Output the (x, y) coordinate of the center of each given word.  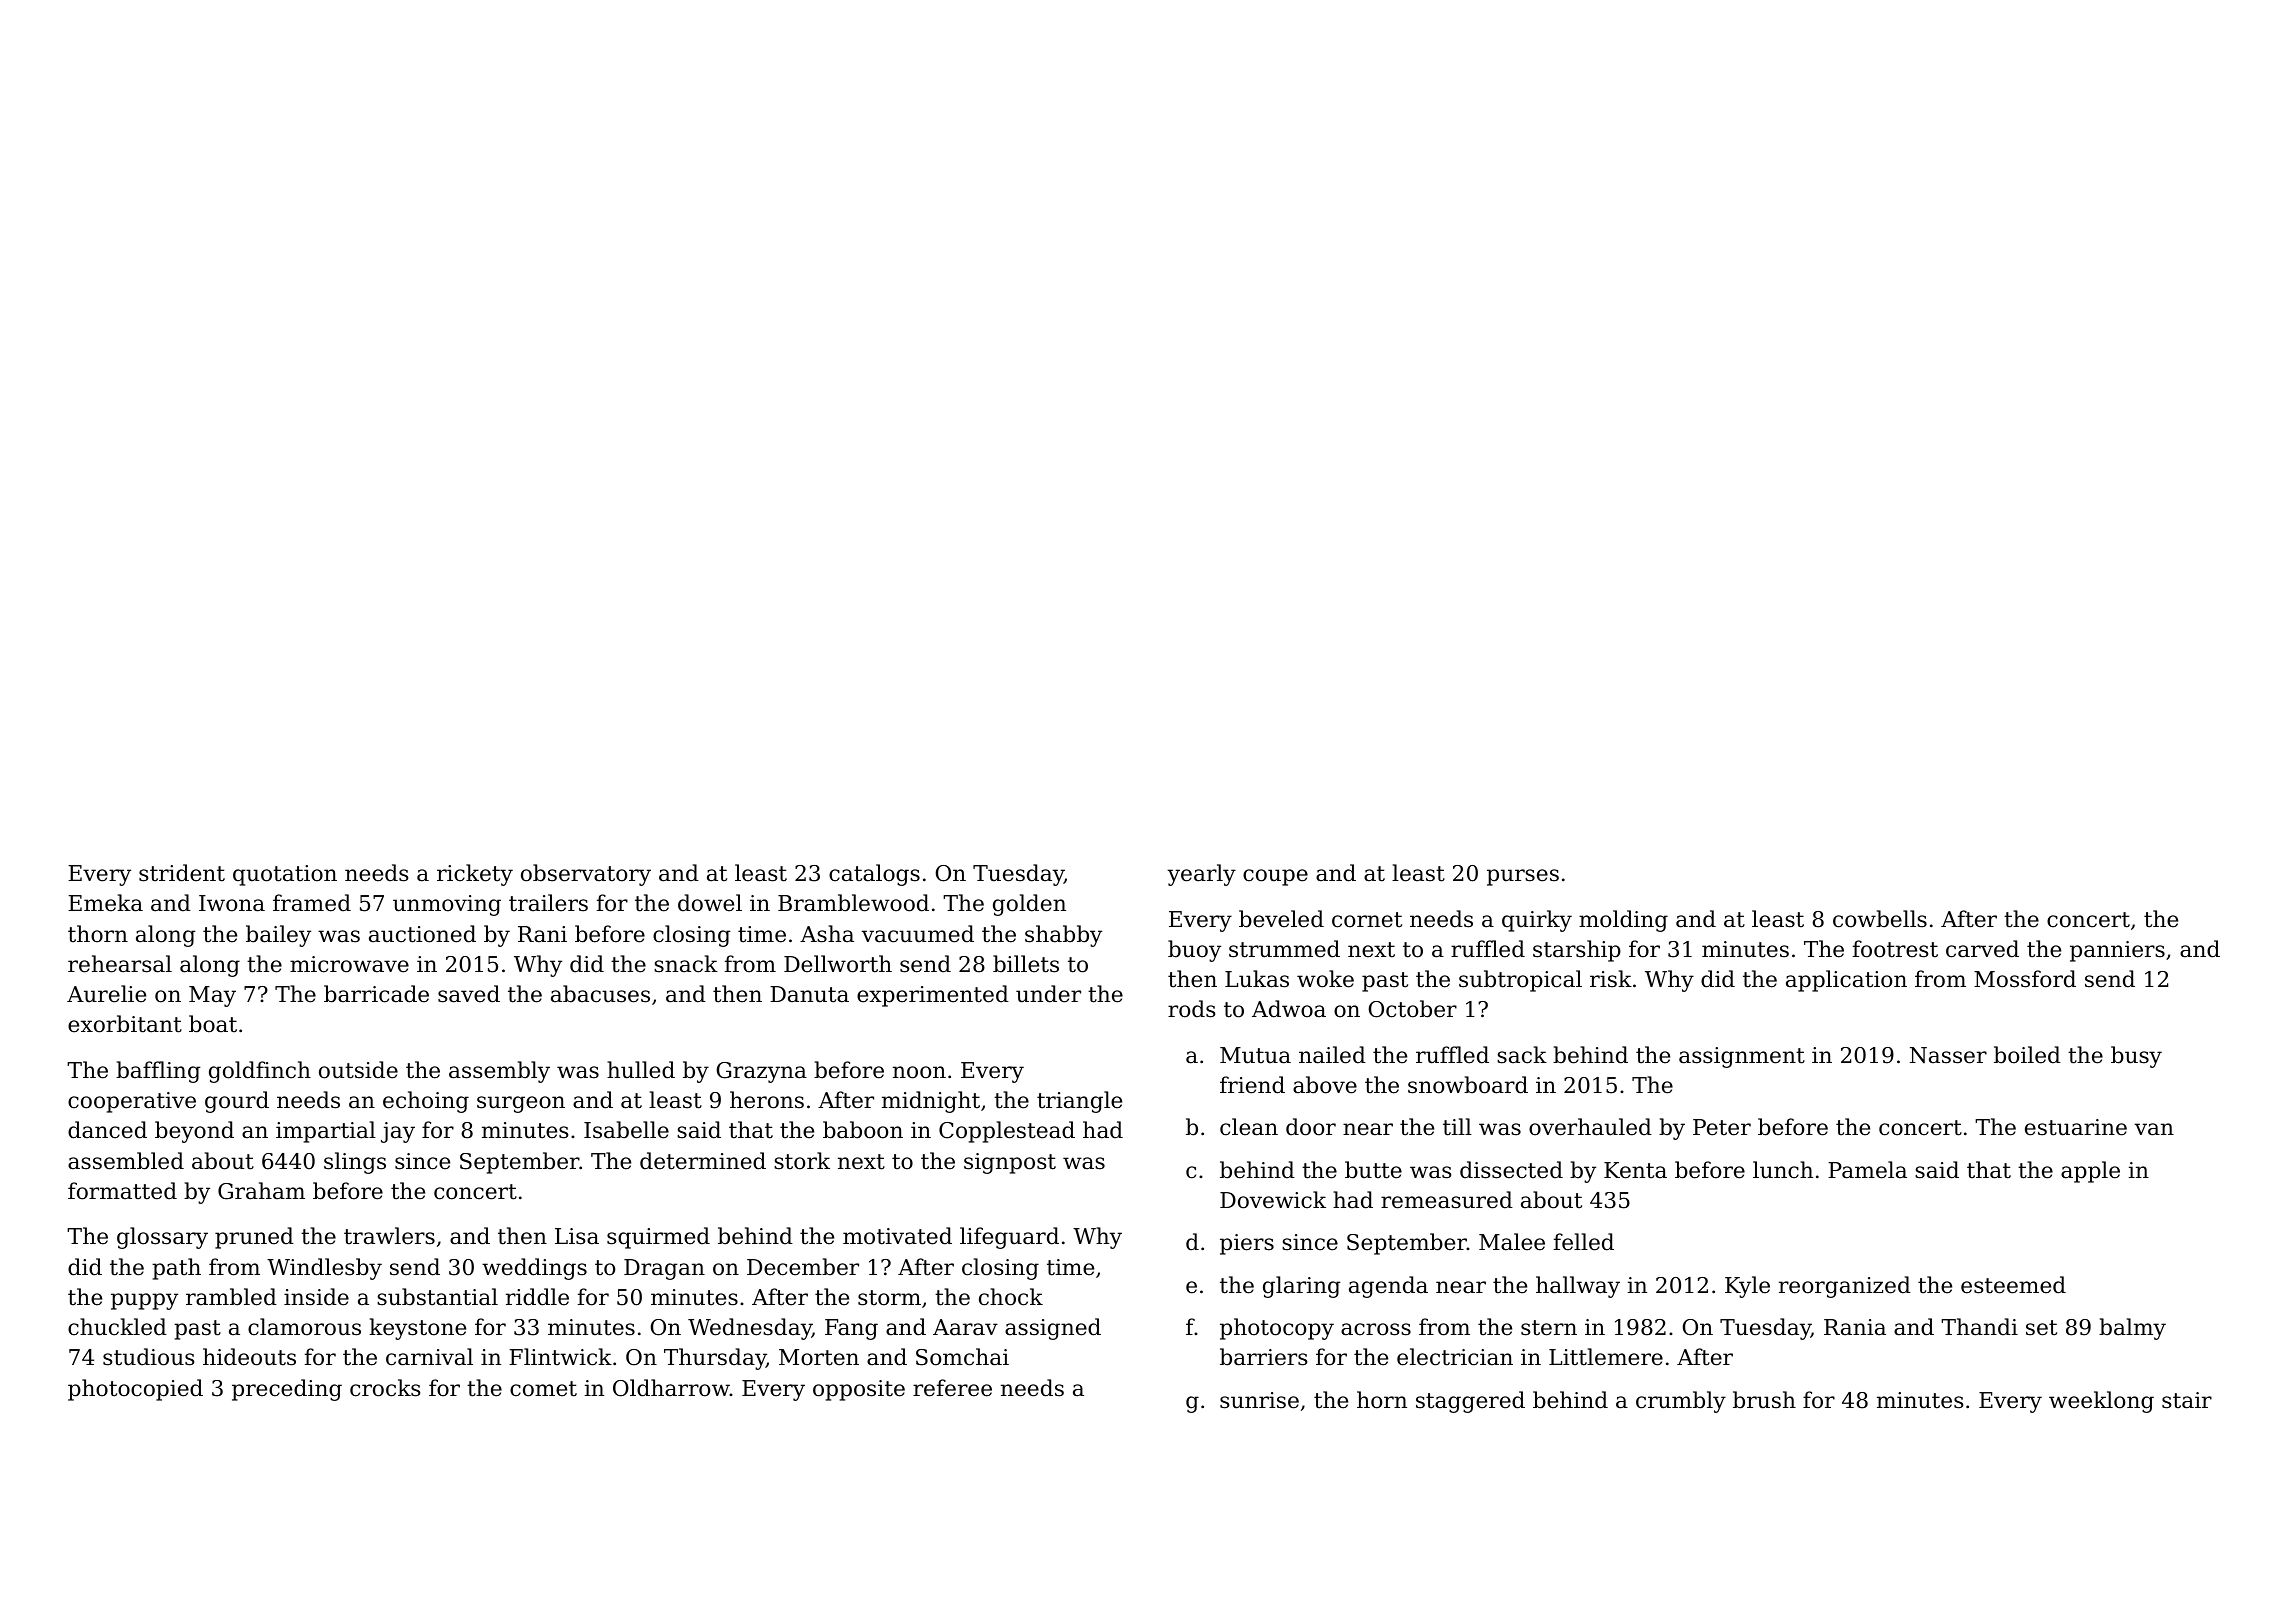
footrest (1895, 949)
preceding (287, 1390)
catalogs (874, 875)
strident (182, 873)
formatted (122, 1191)
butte (1373, 1170)
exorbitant (125, 1024)
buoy (1194, 951)
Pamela (1867, 1170)
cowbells (1880, 919)
